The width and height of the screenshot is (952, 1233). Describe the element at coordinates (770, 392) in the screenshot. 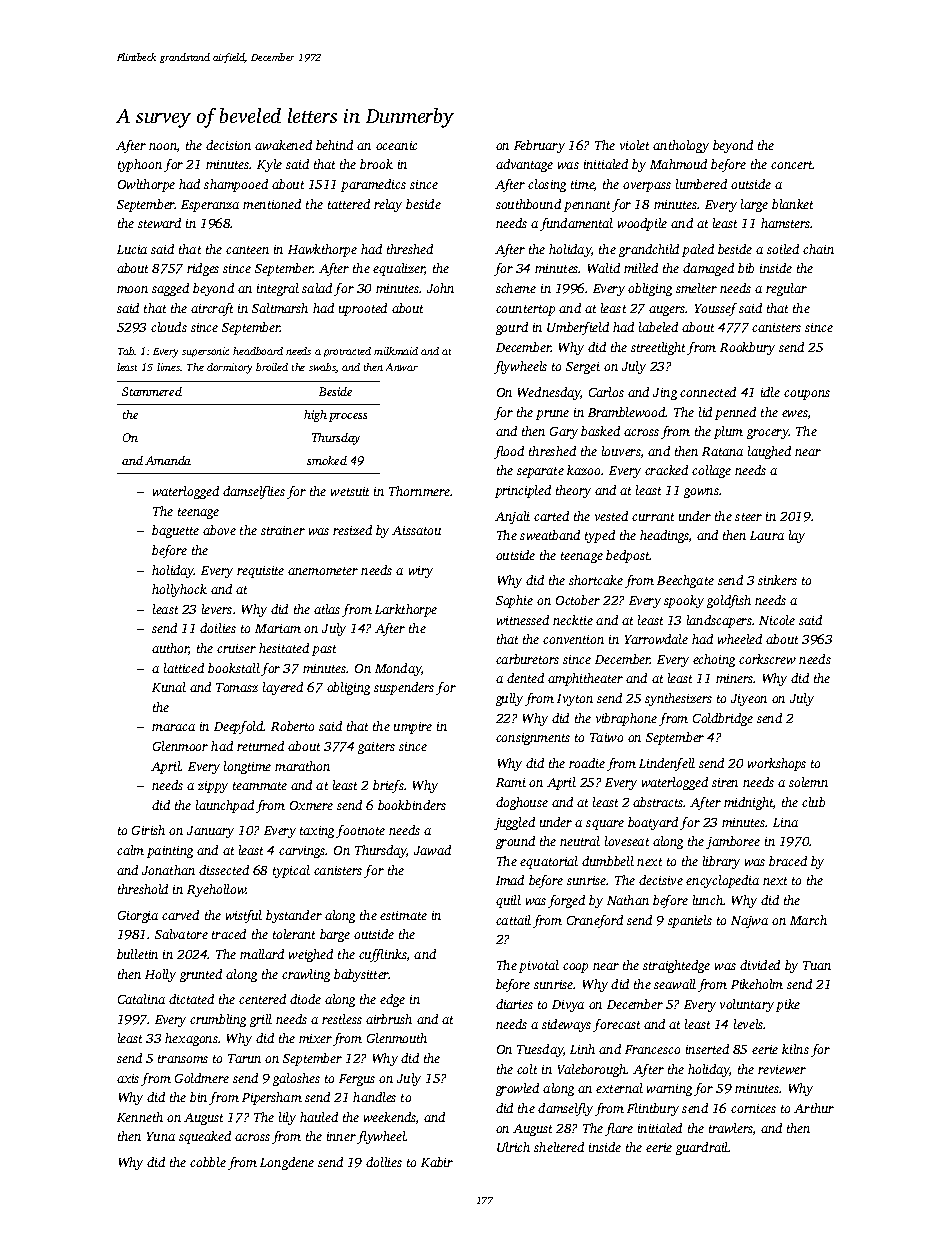

I see `idle` at that location.
